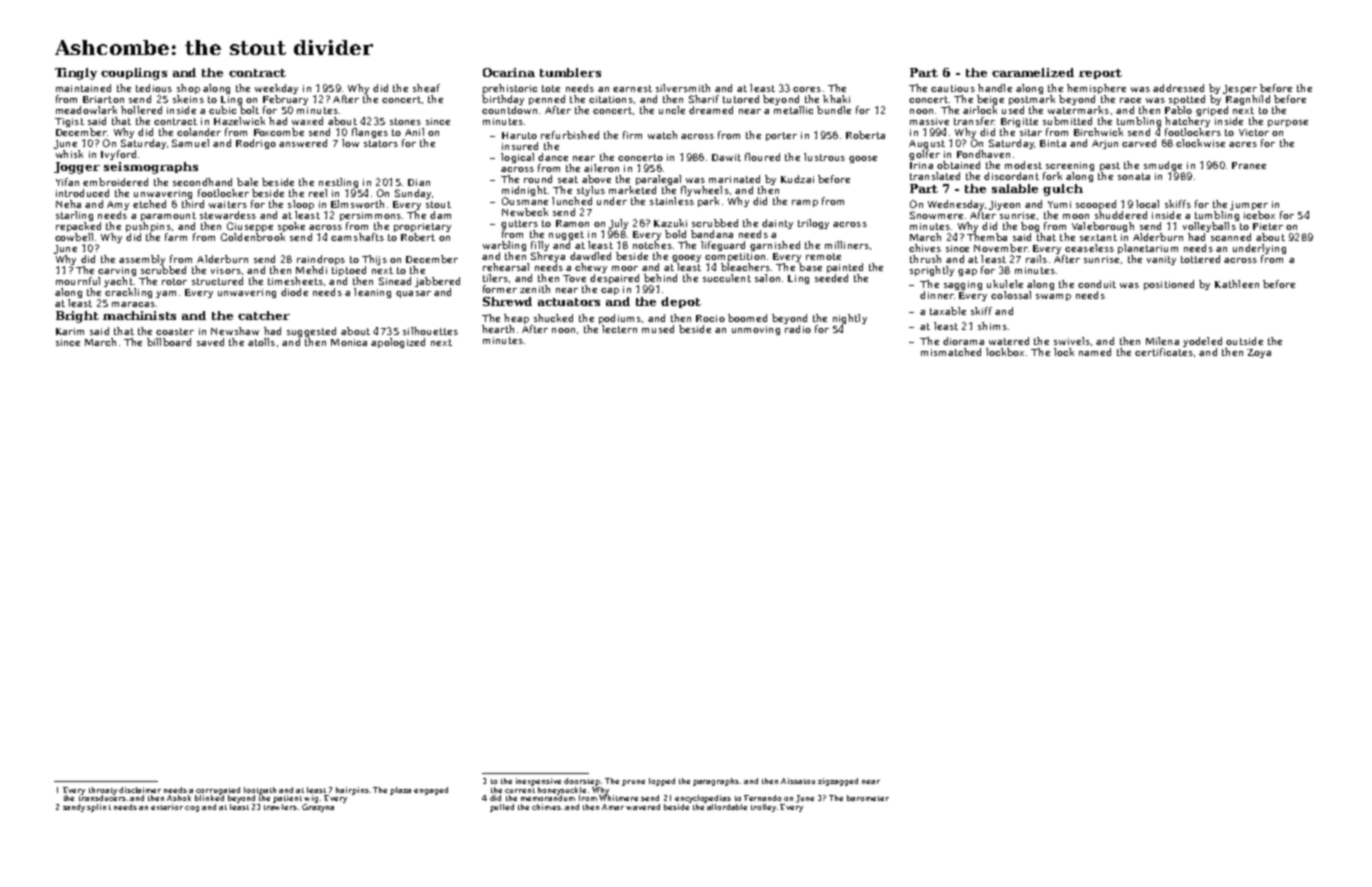 The image size is (1372, 887). Describe the element at coordinates (1259, 353) in the screenshot. I see `Zoya` at that location.
